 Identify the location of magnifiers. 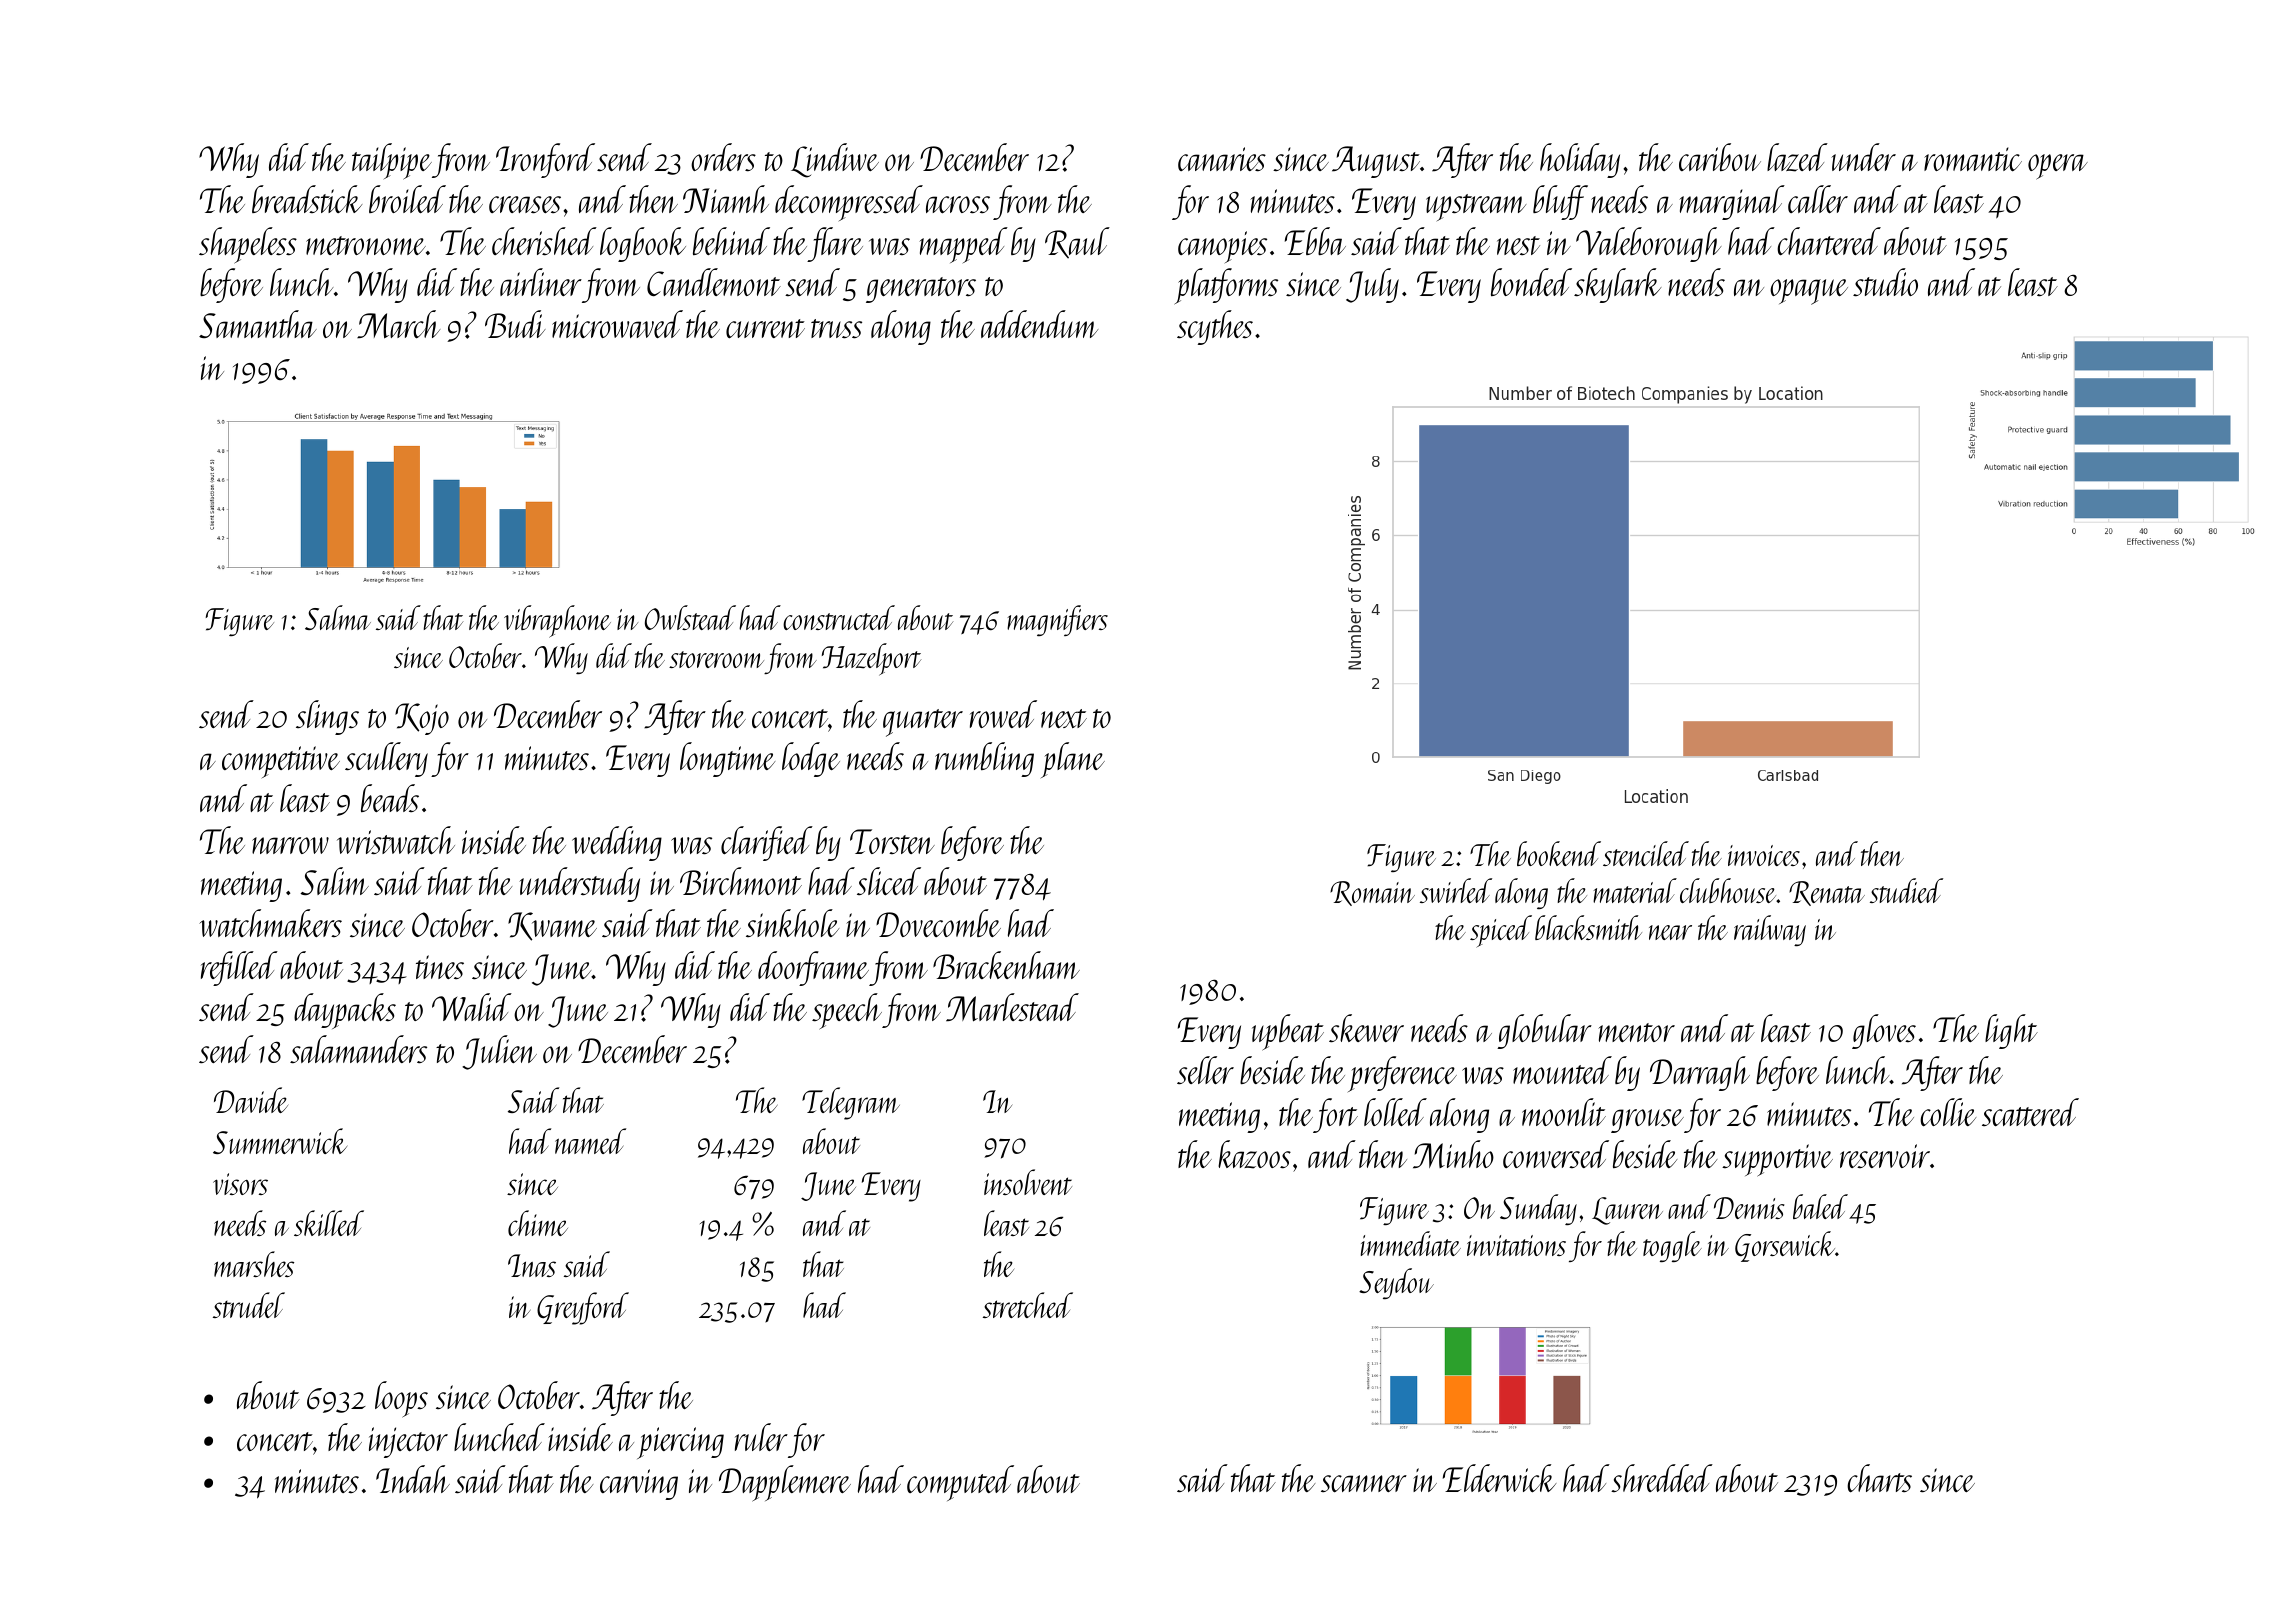
(1057, 620).
